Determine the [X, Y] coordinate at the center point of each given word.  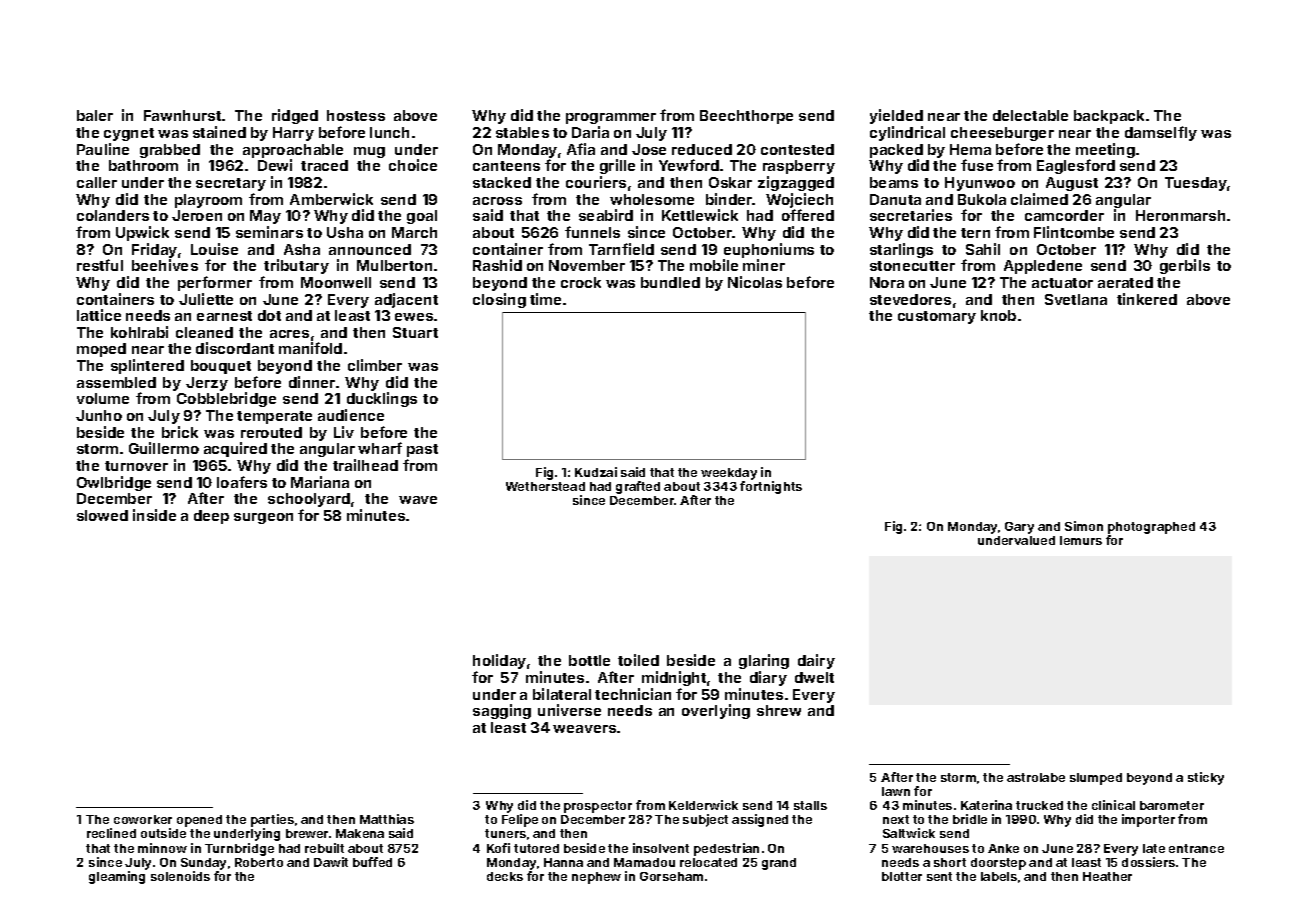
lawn [896, 791]
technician [633, 694]
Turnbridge [239, 849]
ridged [295, 116]
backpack [1109, 117]
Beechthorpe [746, 117]
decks [505, 876]
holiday [499, 661]
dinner [312, 382]
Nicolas [755, 282]
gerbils [1185, 266]
